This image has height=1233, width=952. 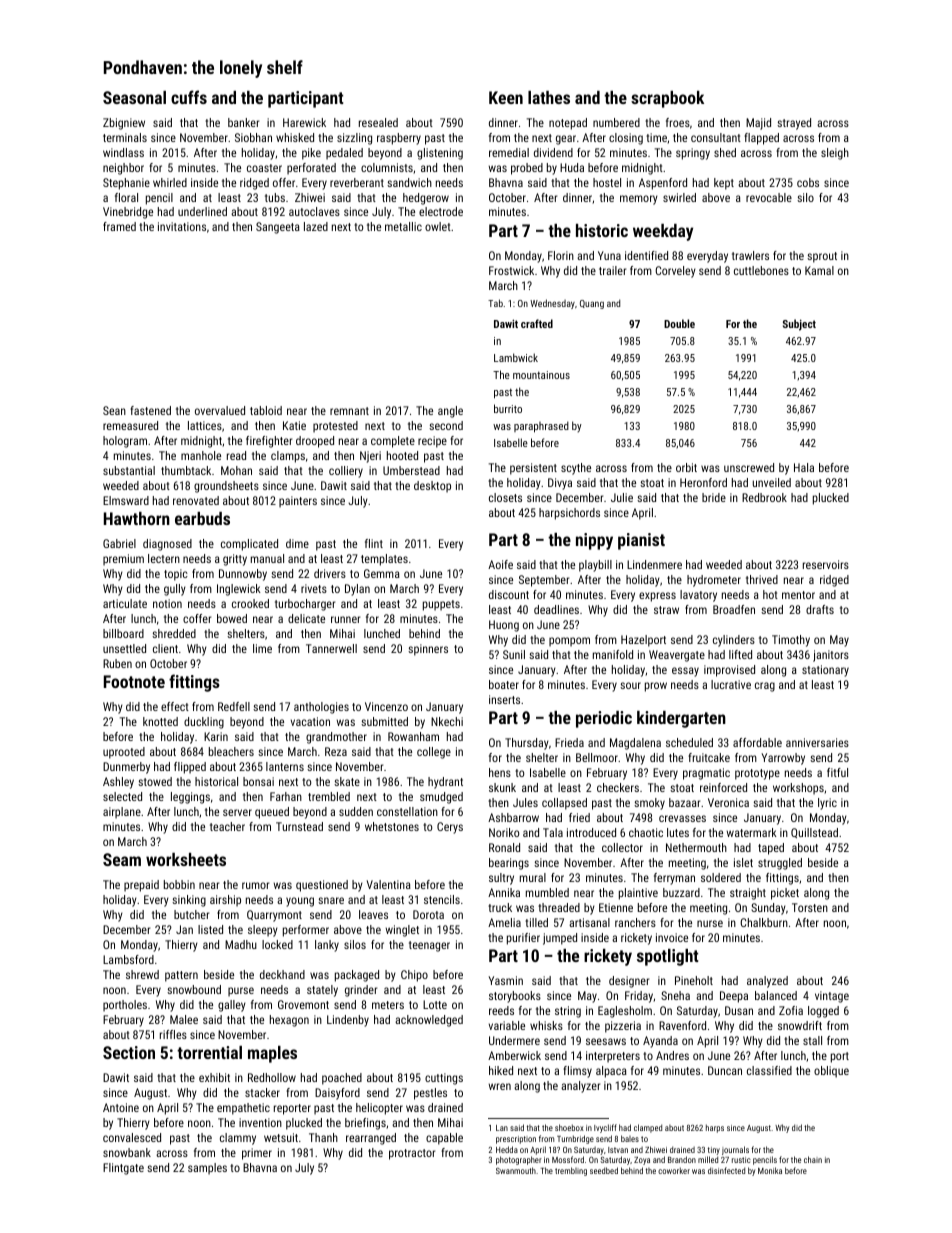 I want to click on Sangeeta, so click(x=278, y=228).
